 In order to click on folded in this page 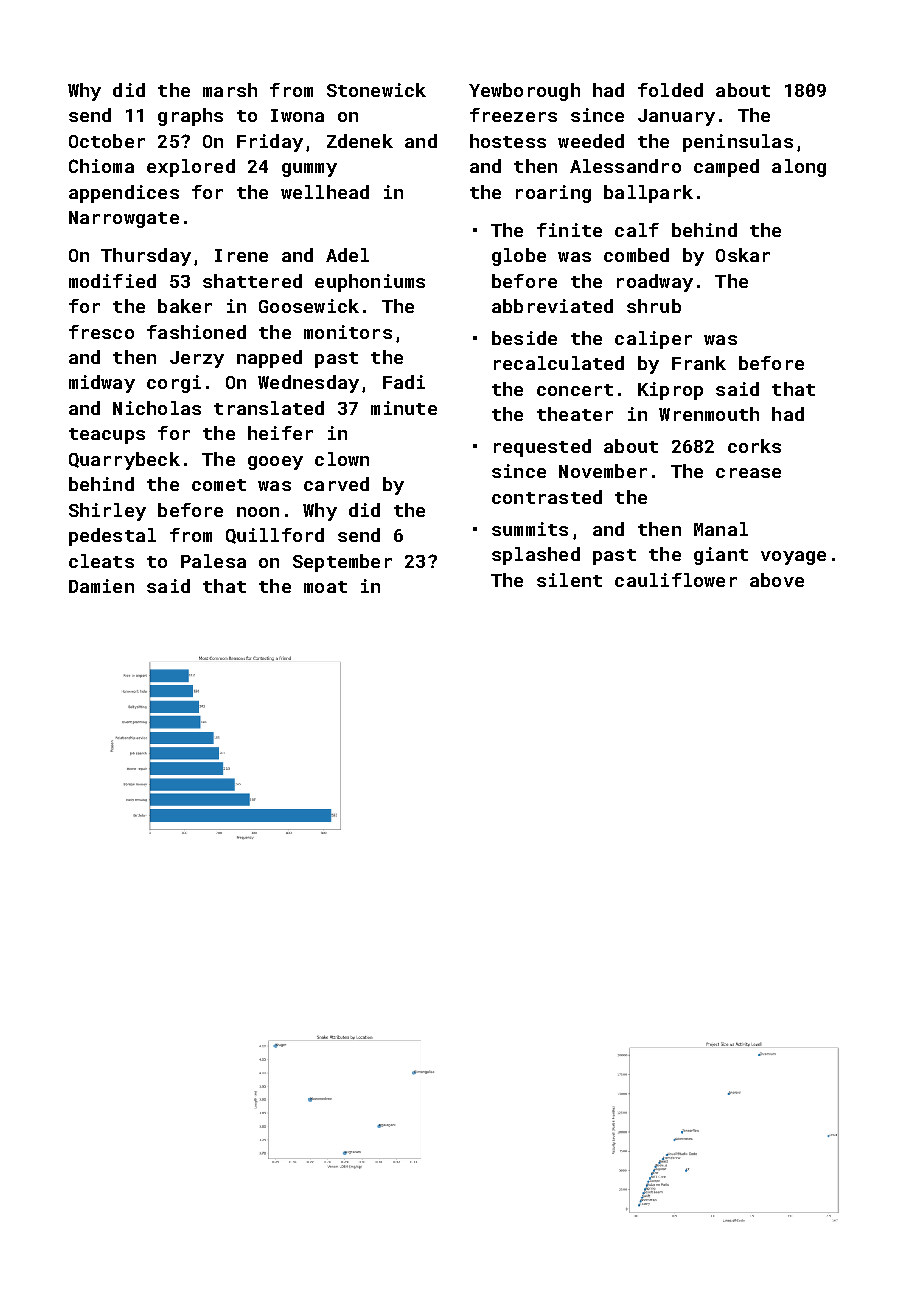, I will do `click(670, 90)`.
